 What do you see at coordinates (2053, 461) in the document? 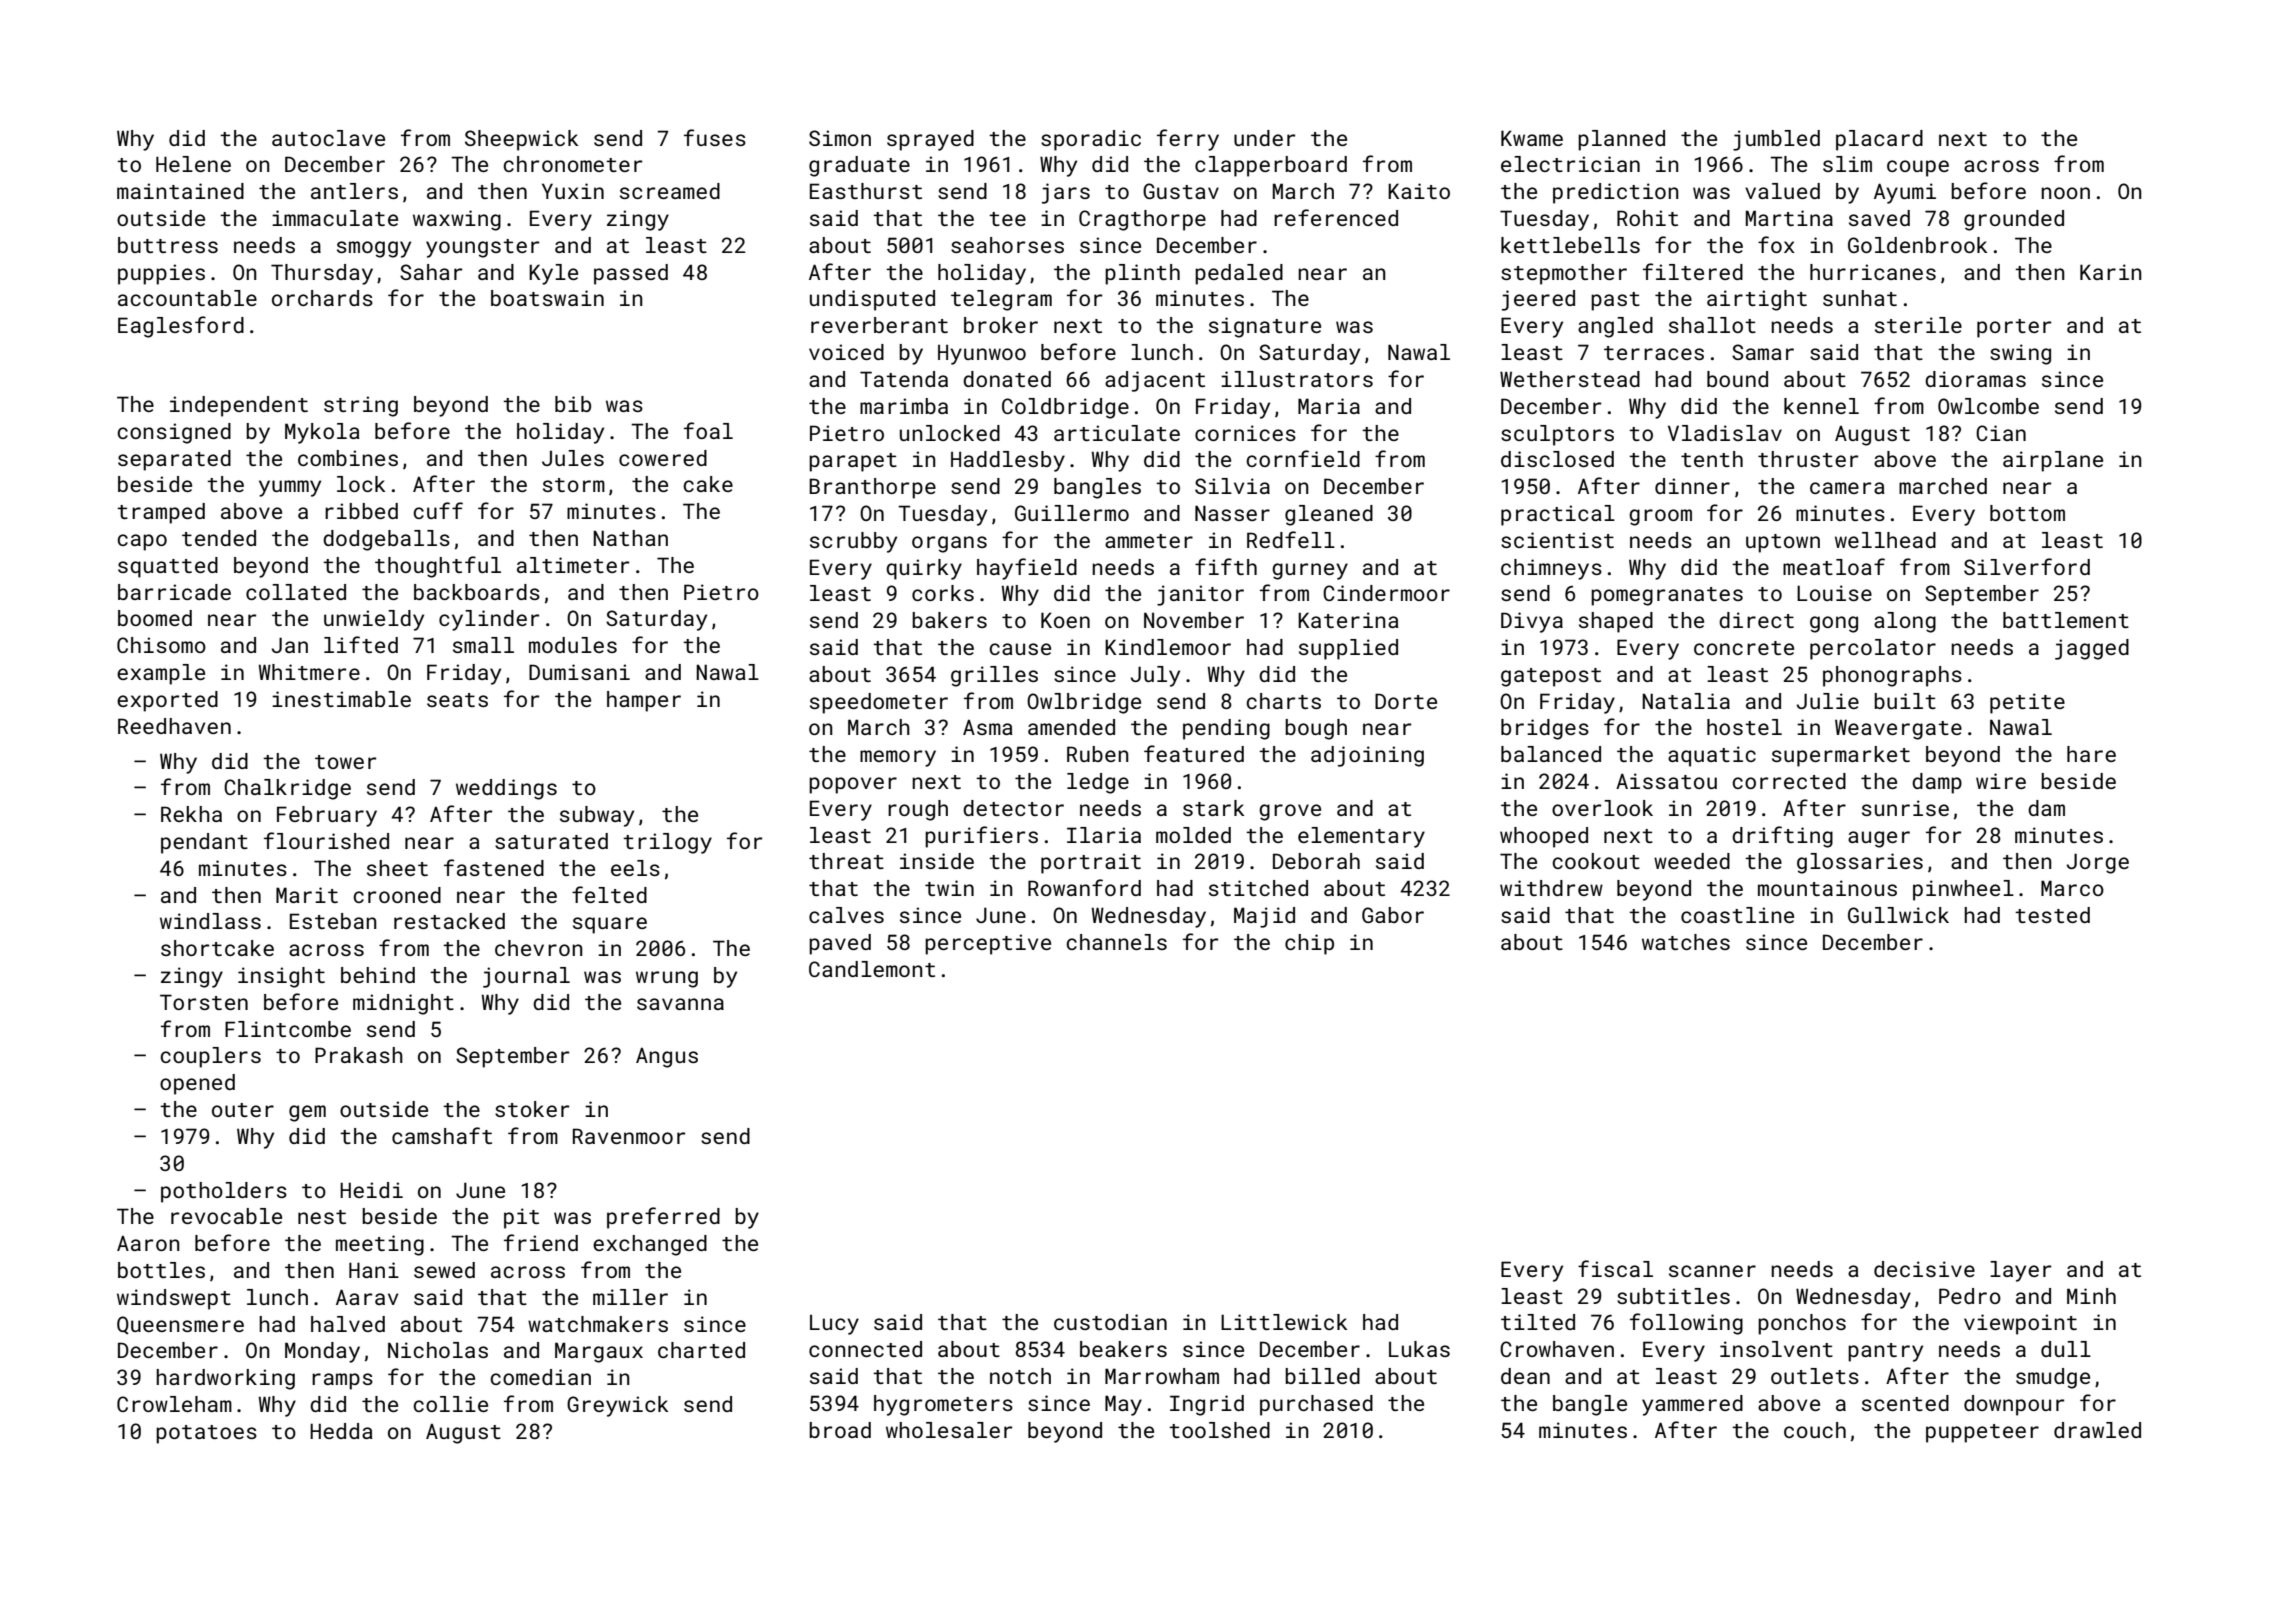
I see `airplane` at bounding box center [2053, 461].
